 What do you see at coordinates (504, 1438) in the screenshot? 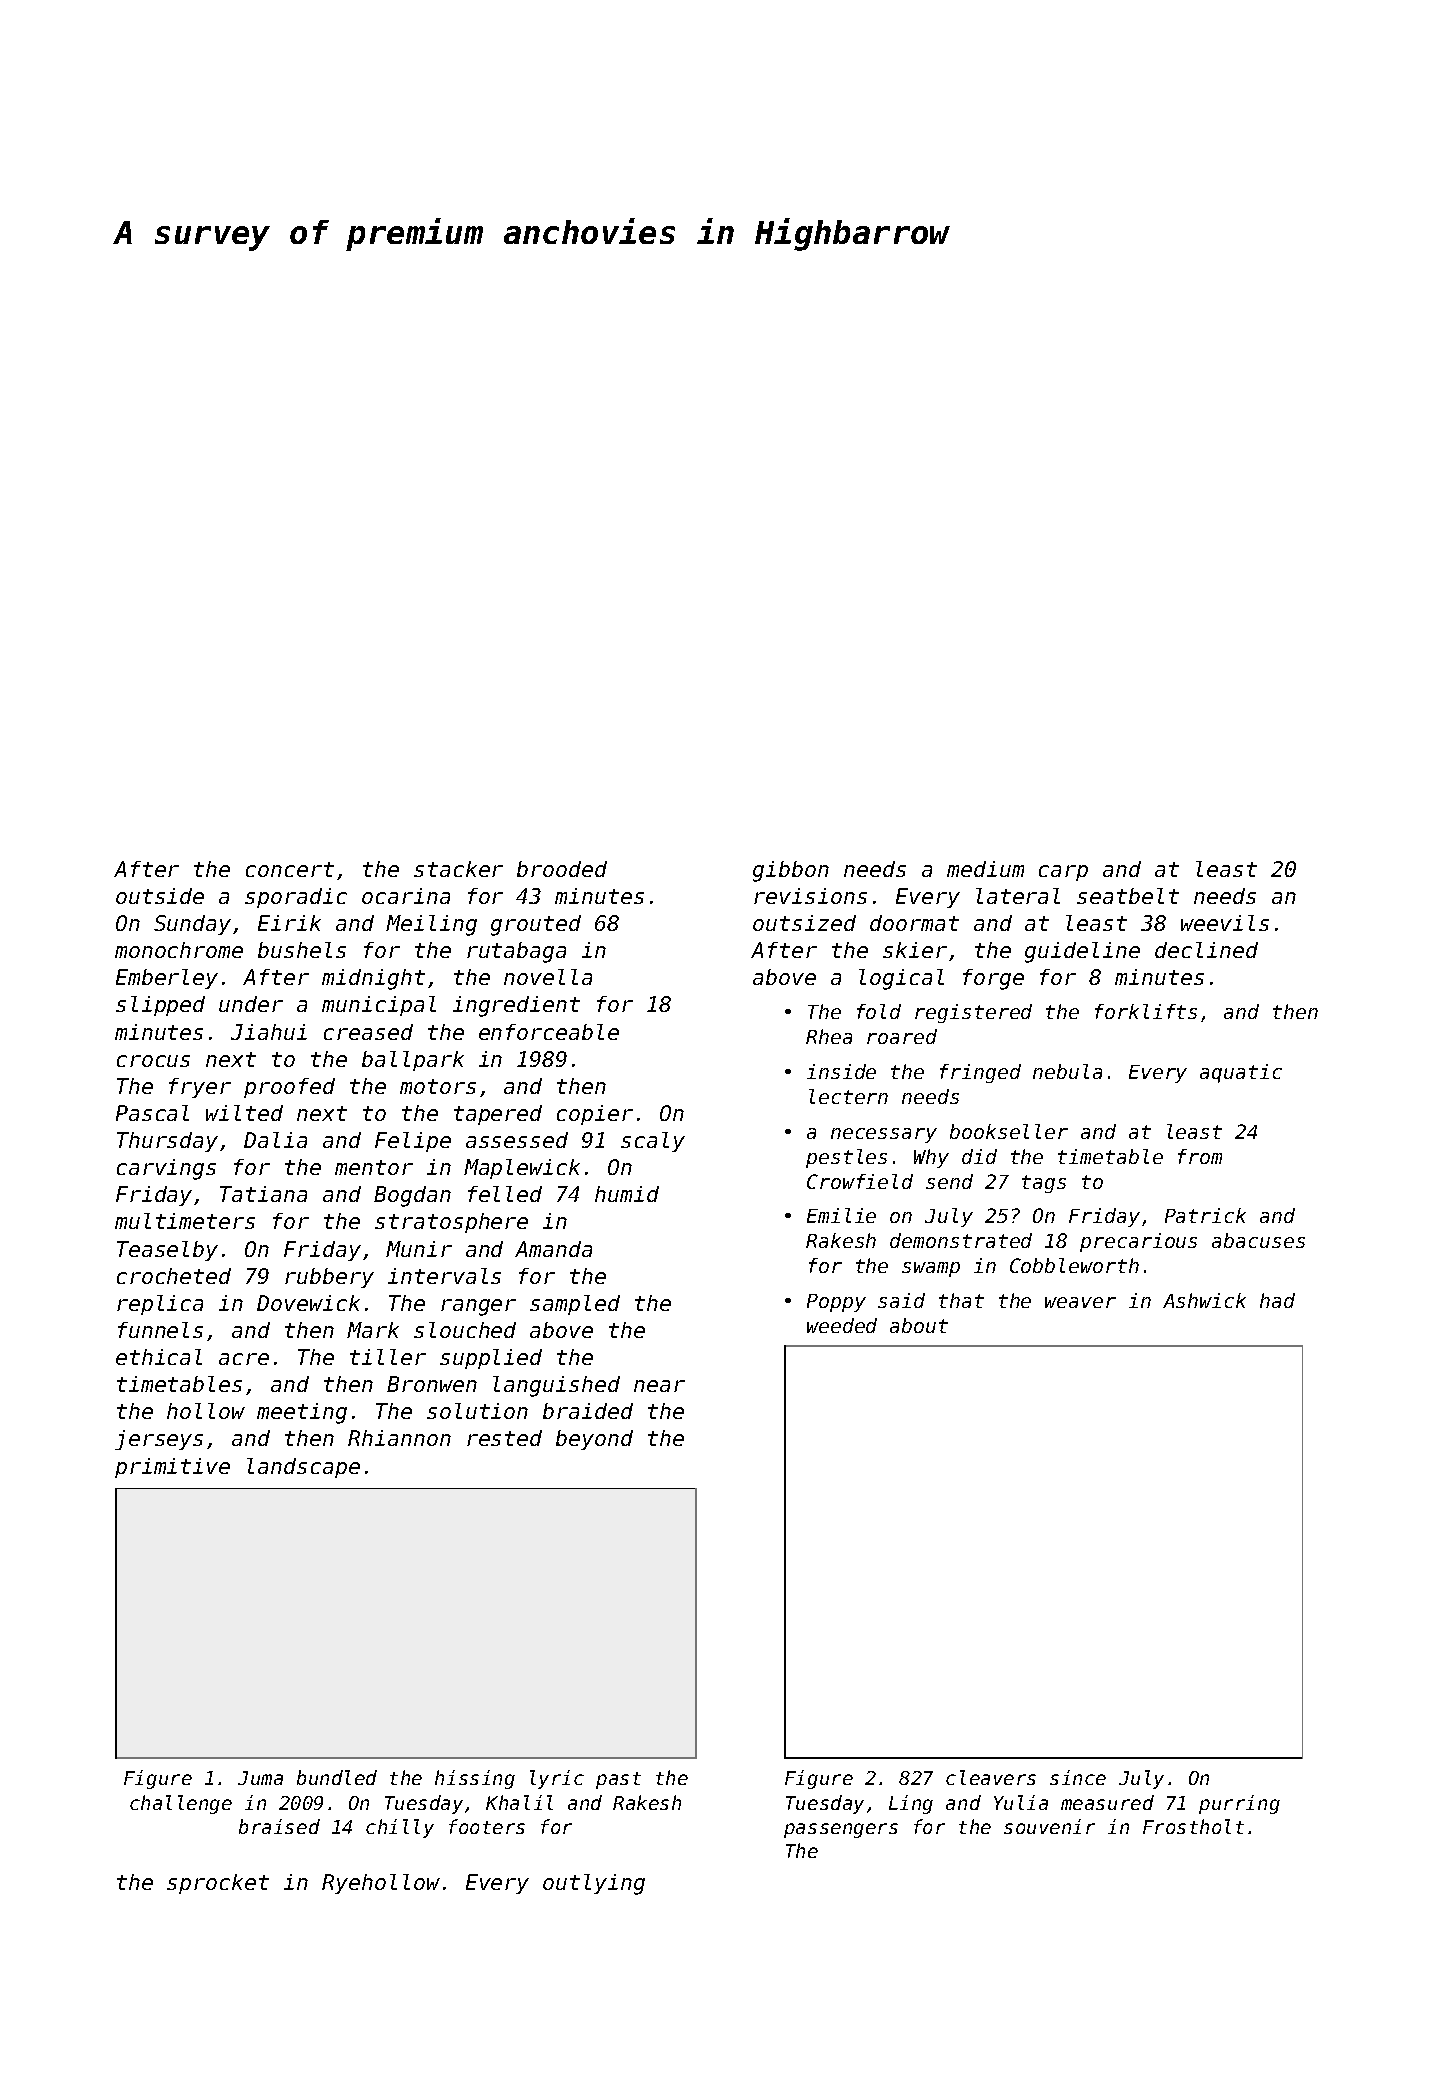
I see `rested` at bounding box center [504, 1438].
